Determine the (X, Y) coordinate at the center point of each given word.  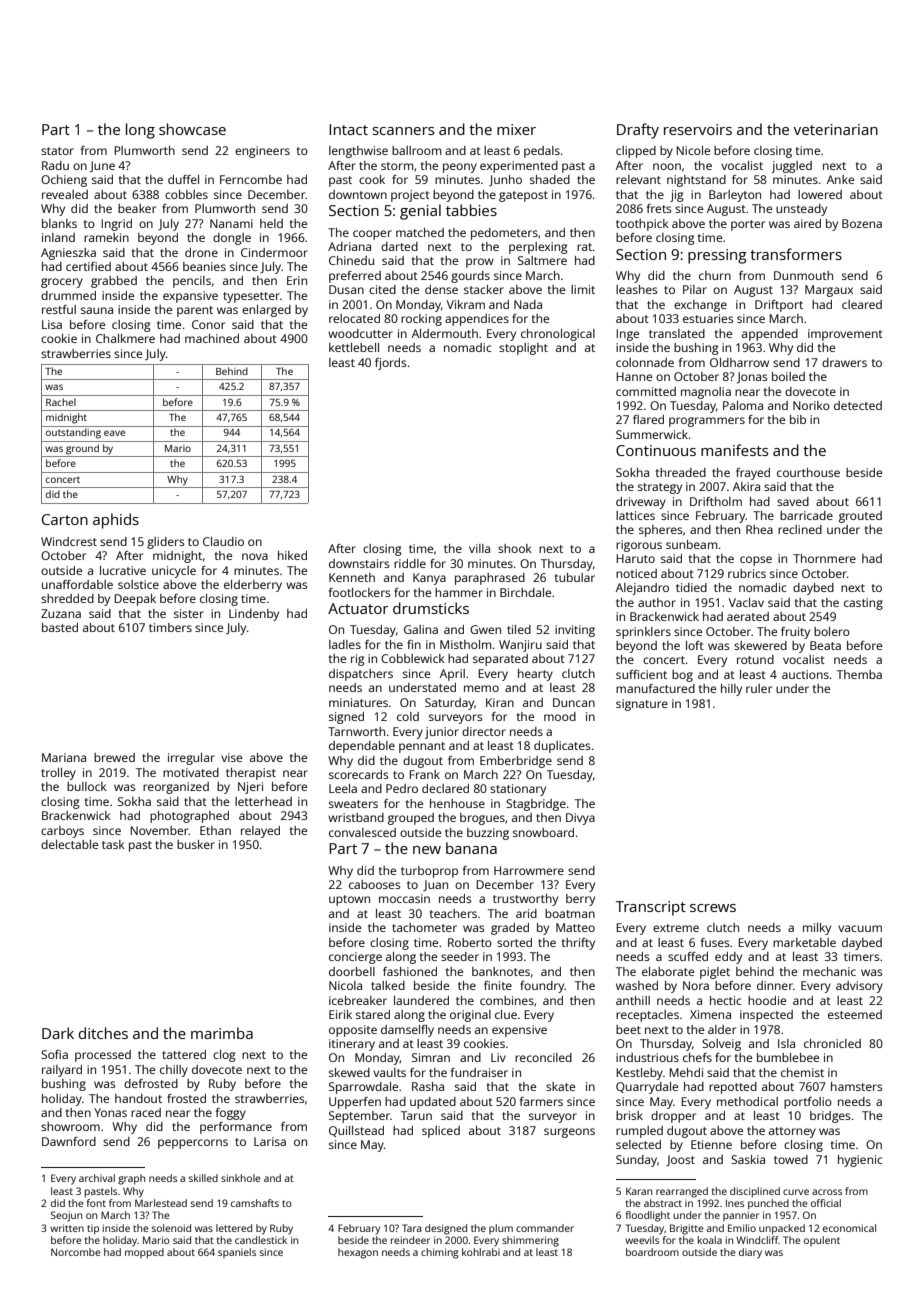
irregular (191, 759)
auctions (805, 674)
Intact (348, 129)
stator (57, 151)
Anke (840, 179)
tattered (184, 1054)
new (427, 850)
